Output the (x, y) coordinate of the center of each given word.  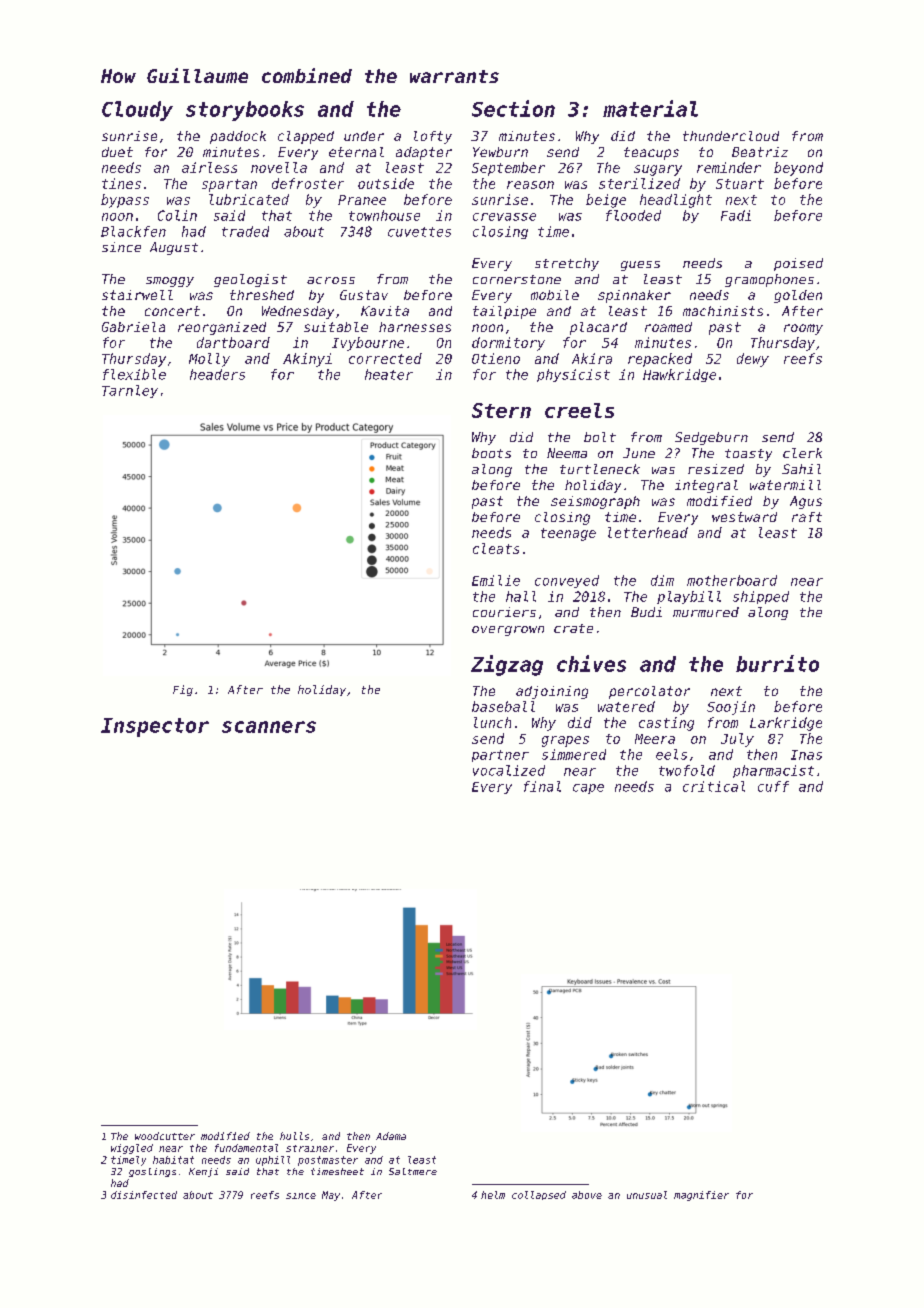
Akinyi (307, 360)
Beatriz (760, 152)
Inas (806, 755)
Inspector (155, 727)
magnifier (701, 1196)
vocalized (509, 770)
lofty (433, 137)
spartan (229, 185)
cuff (773, 786)
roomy (803, 329)
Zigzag (507, 665)
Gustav (364, 295)
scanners (269, 727)
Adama (391, 1136)
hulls (294, 1136)
